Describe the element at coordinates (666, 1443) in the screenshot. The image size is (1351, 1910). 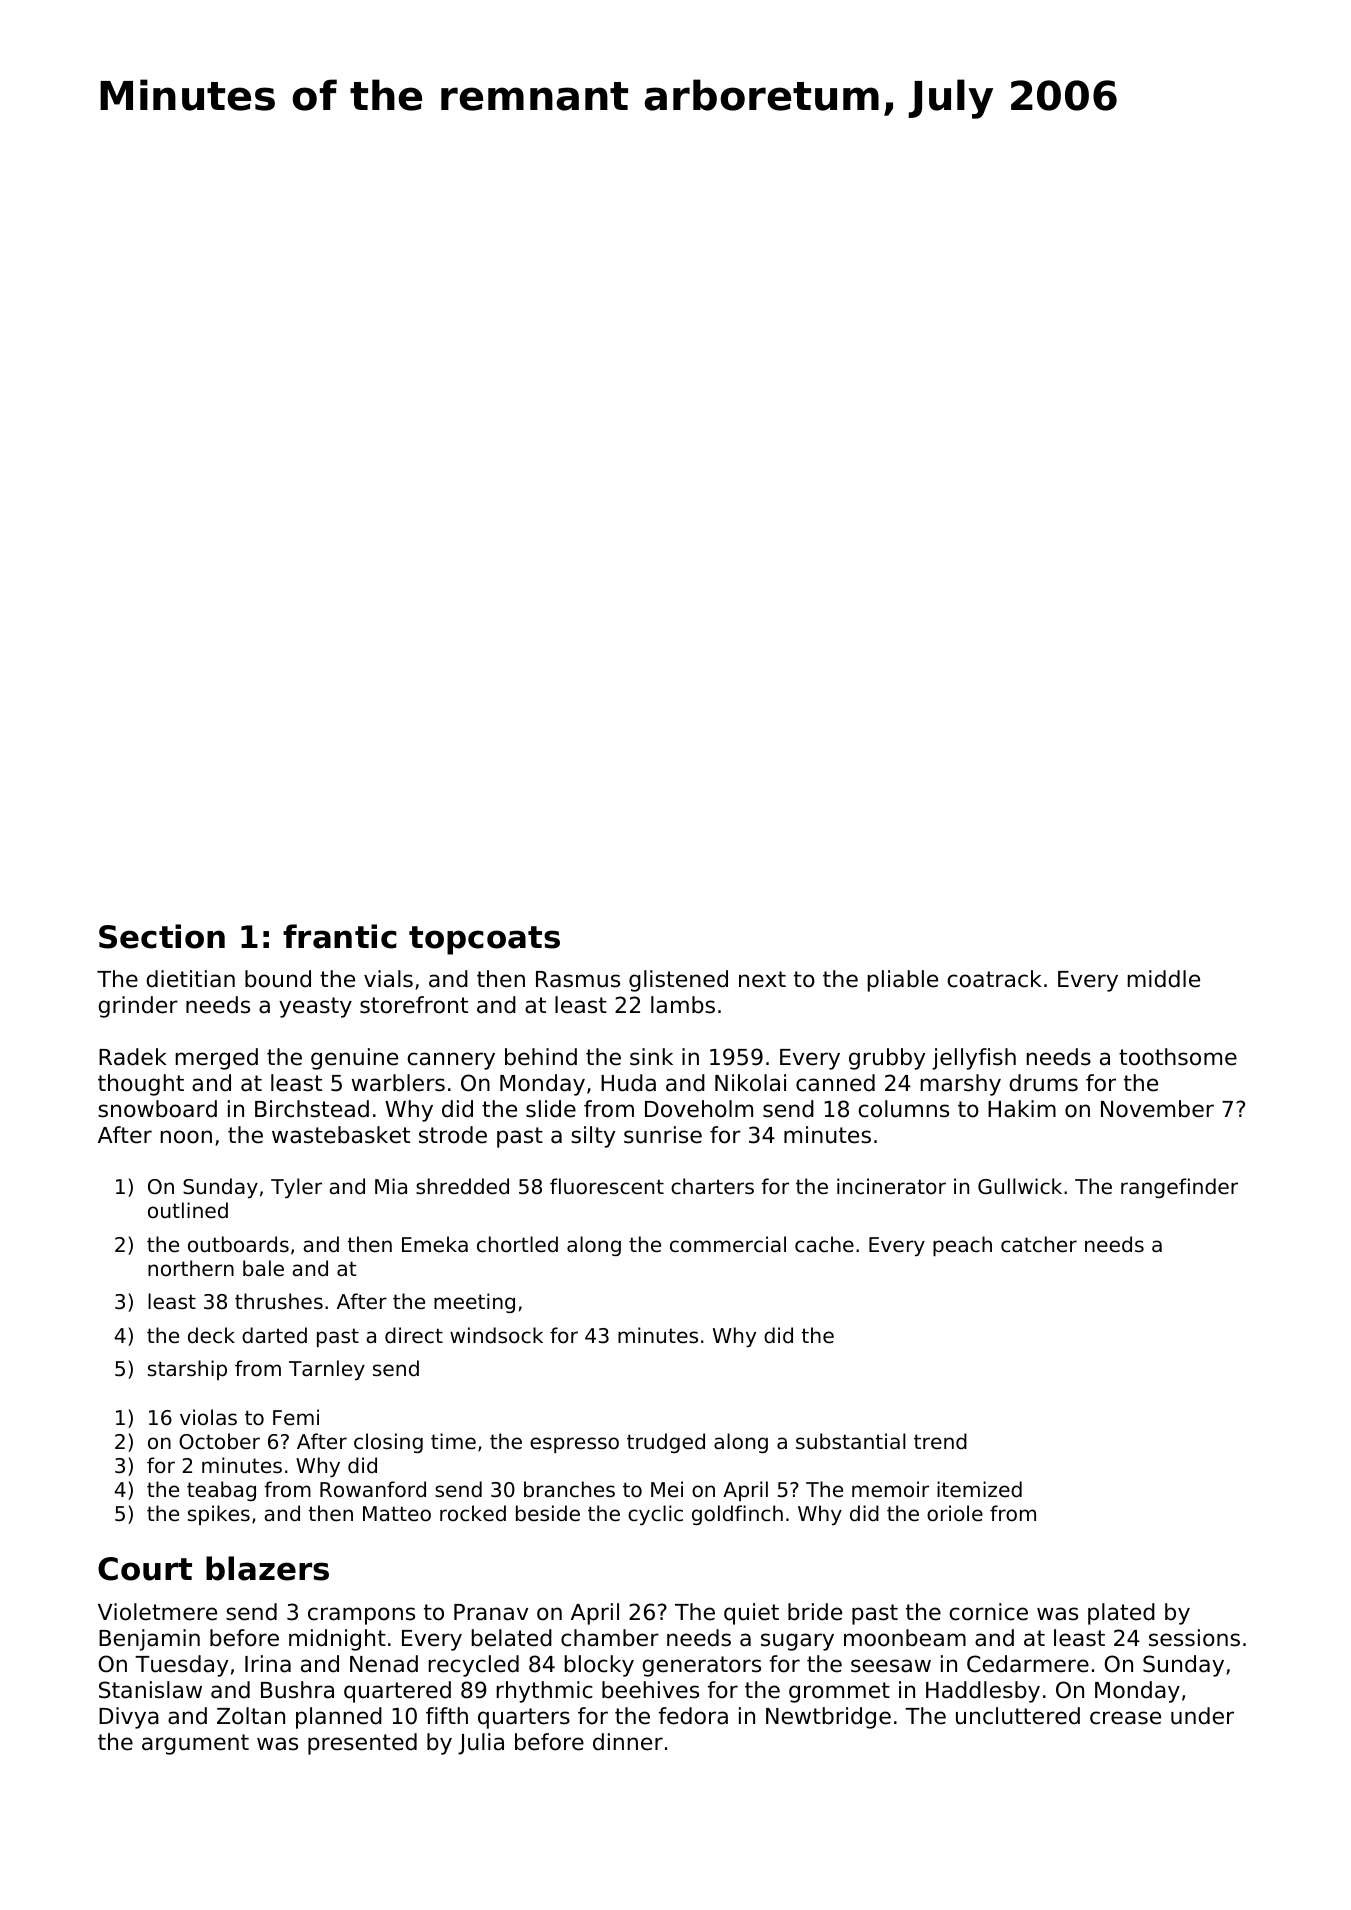
I see `trudged` at that location.
